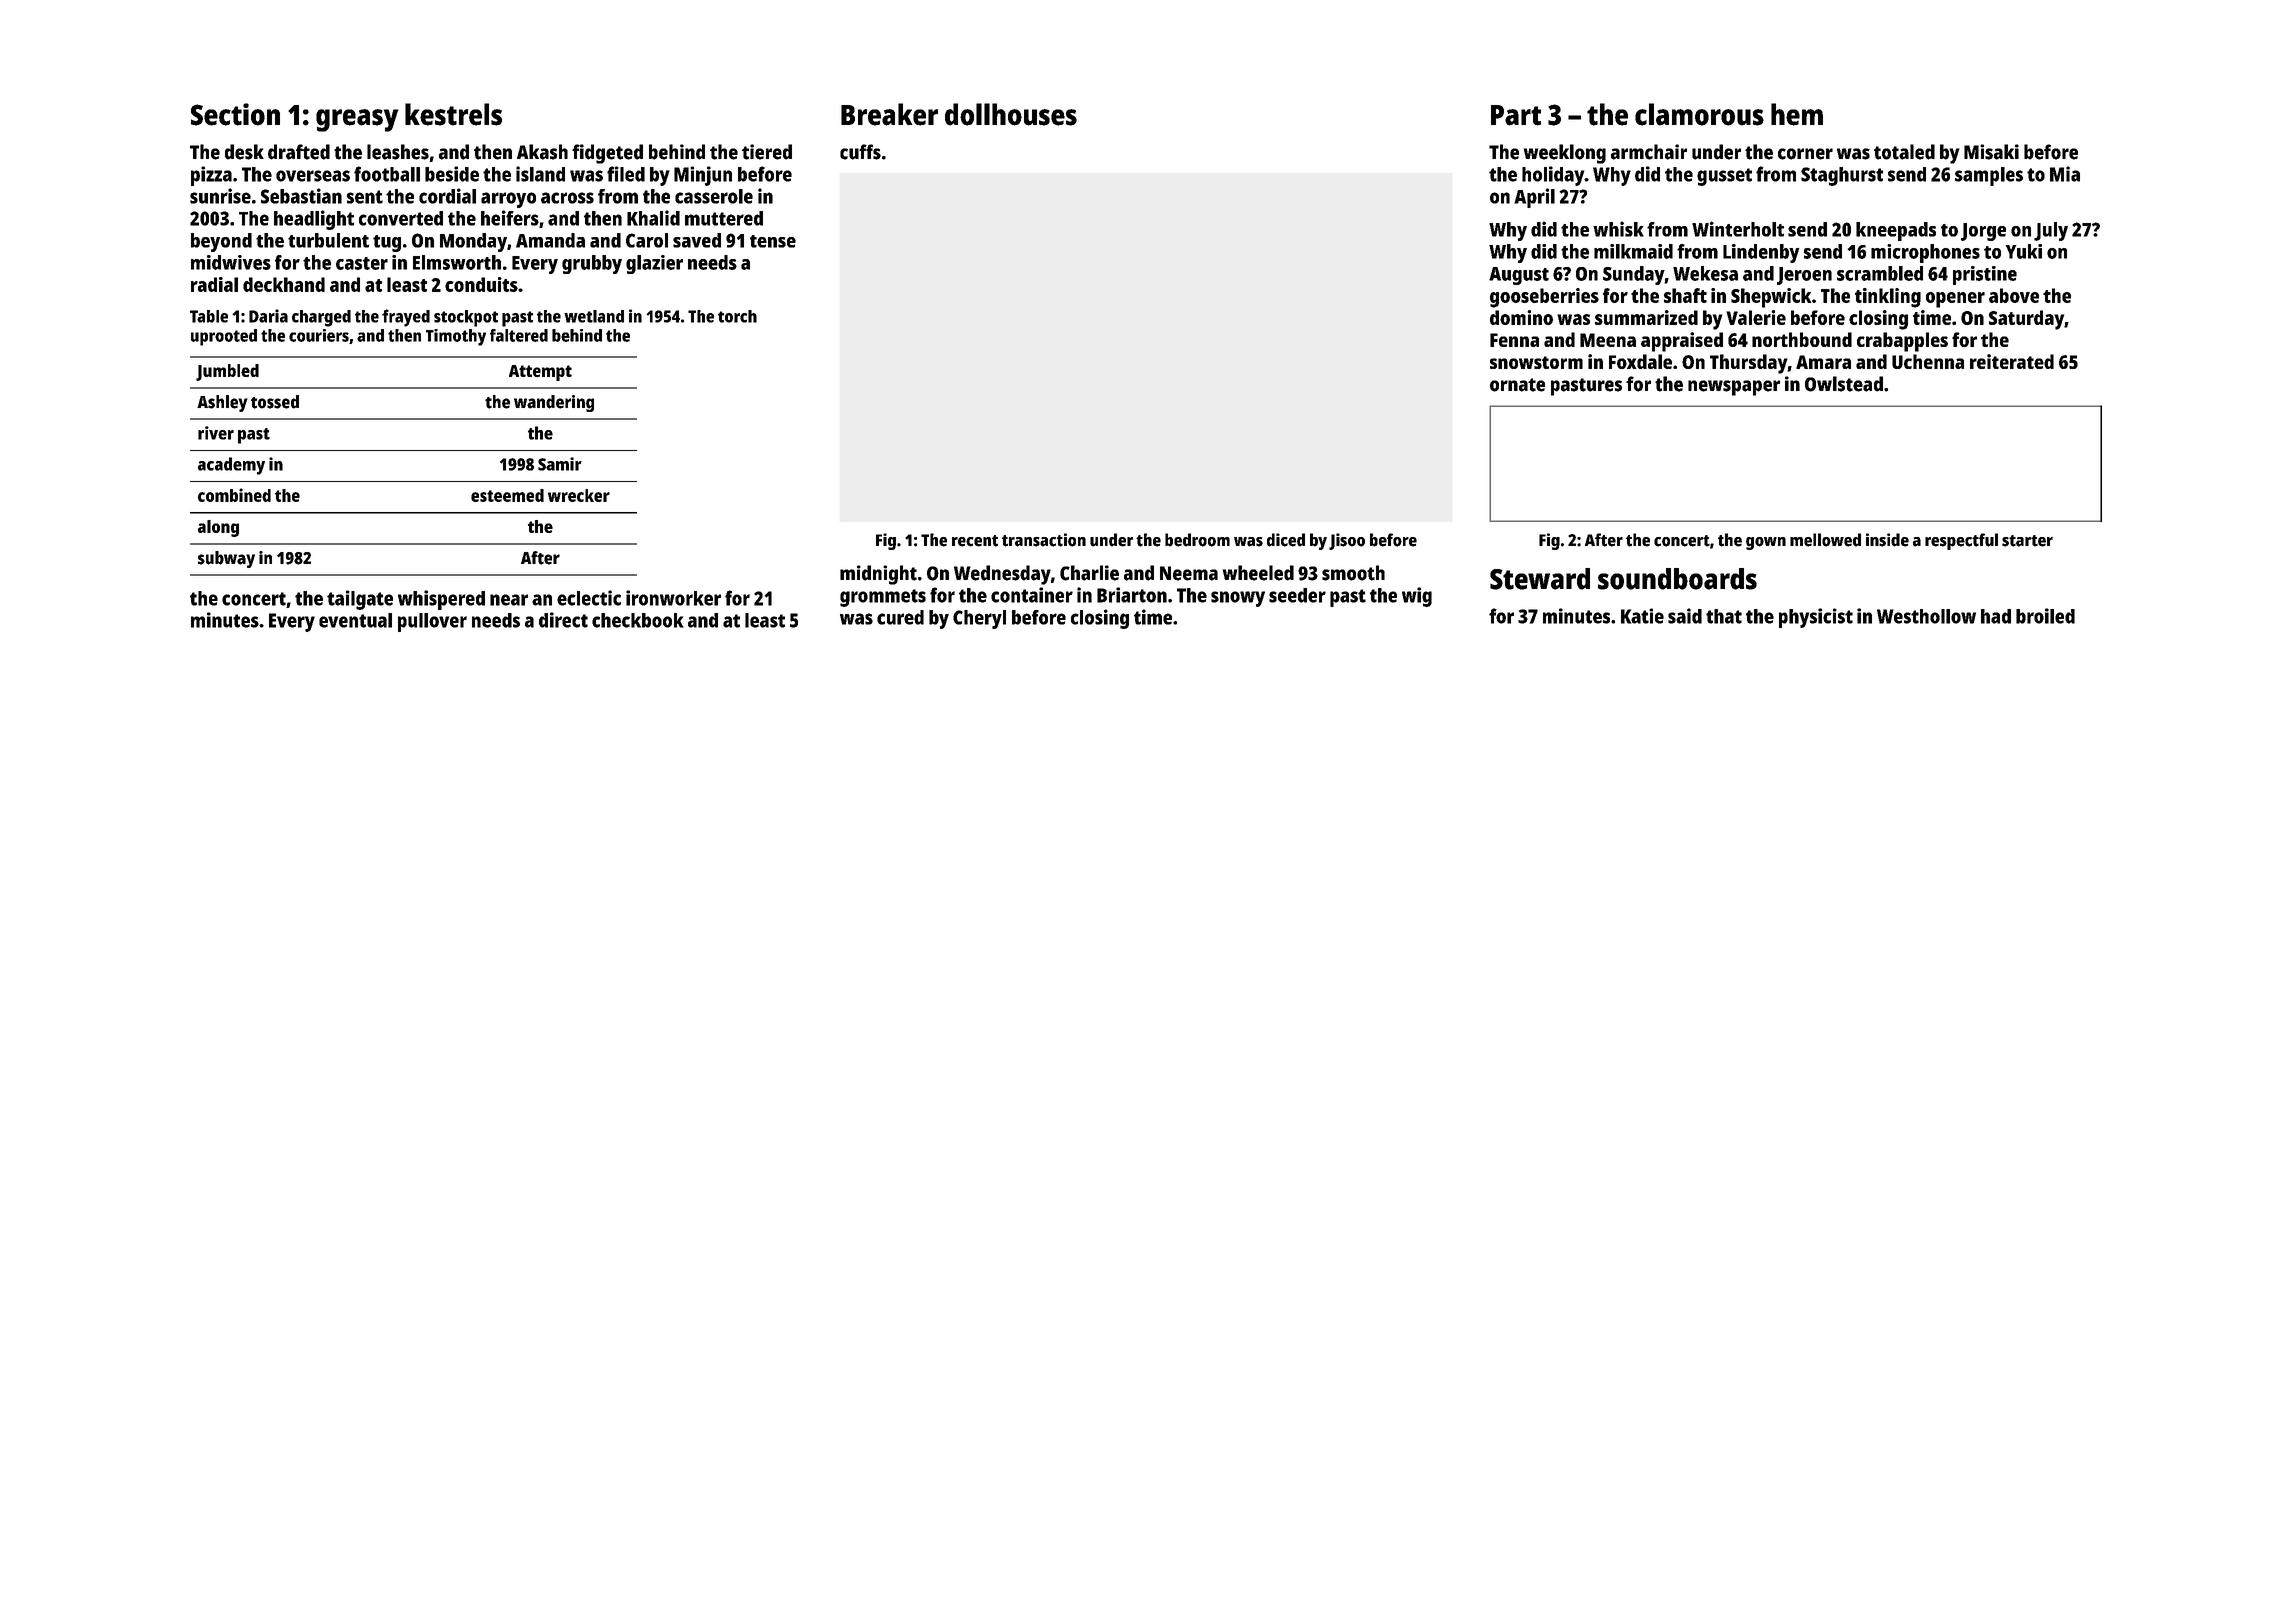 Image resolution: width=2292 pixels, height=1620 pixels. I want to click on cuffs, so click(860, 152).
